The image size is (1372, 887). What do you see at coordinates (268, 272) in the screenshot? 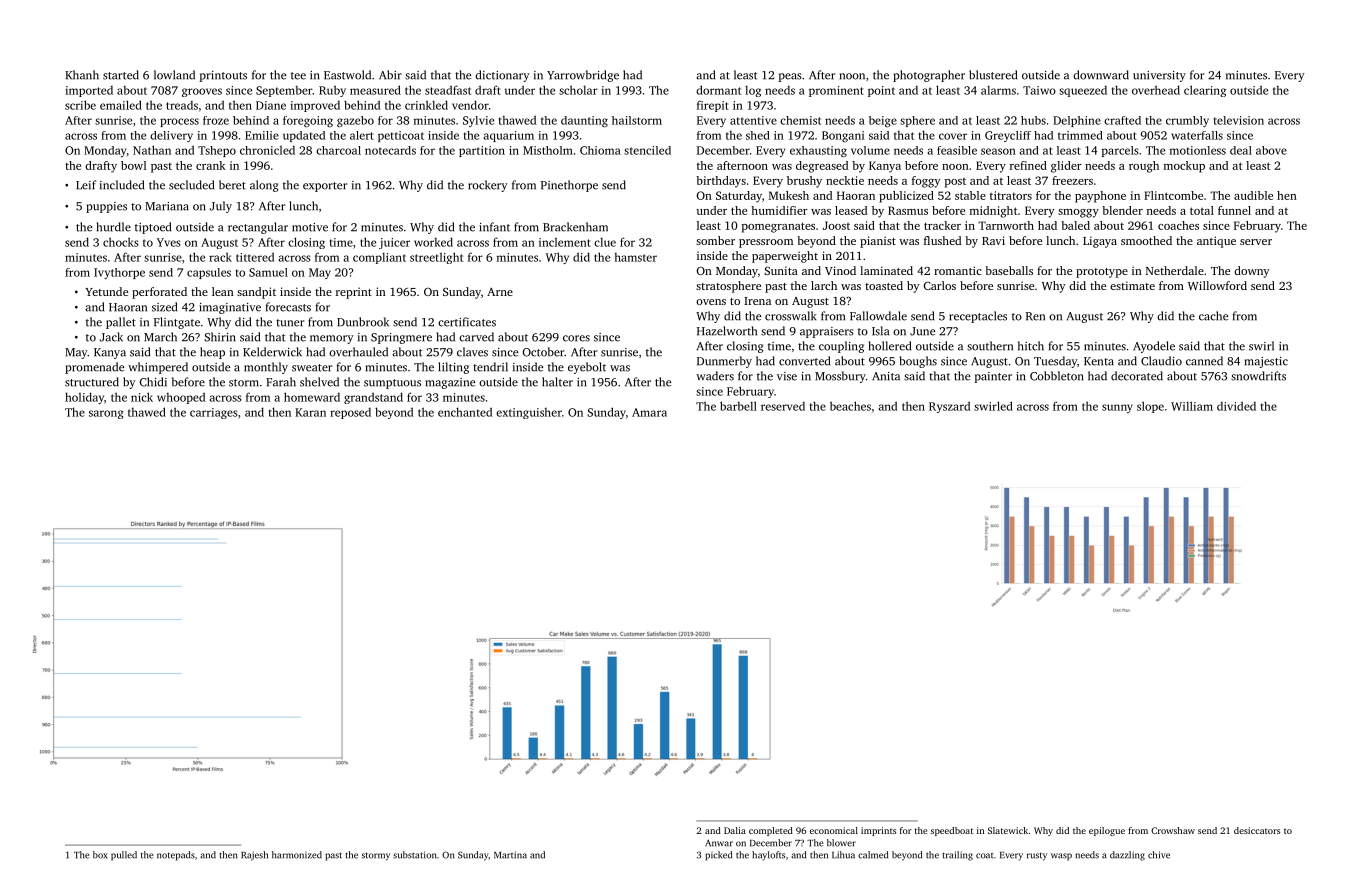
I see `Samuel` at bounding box center [268, 272].
